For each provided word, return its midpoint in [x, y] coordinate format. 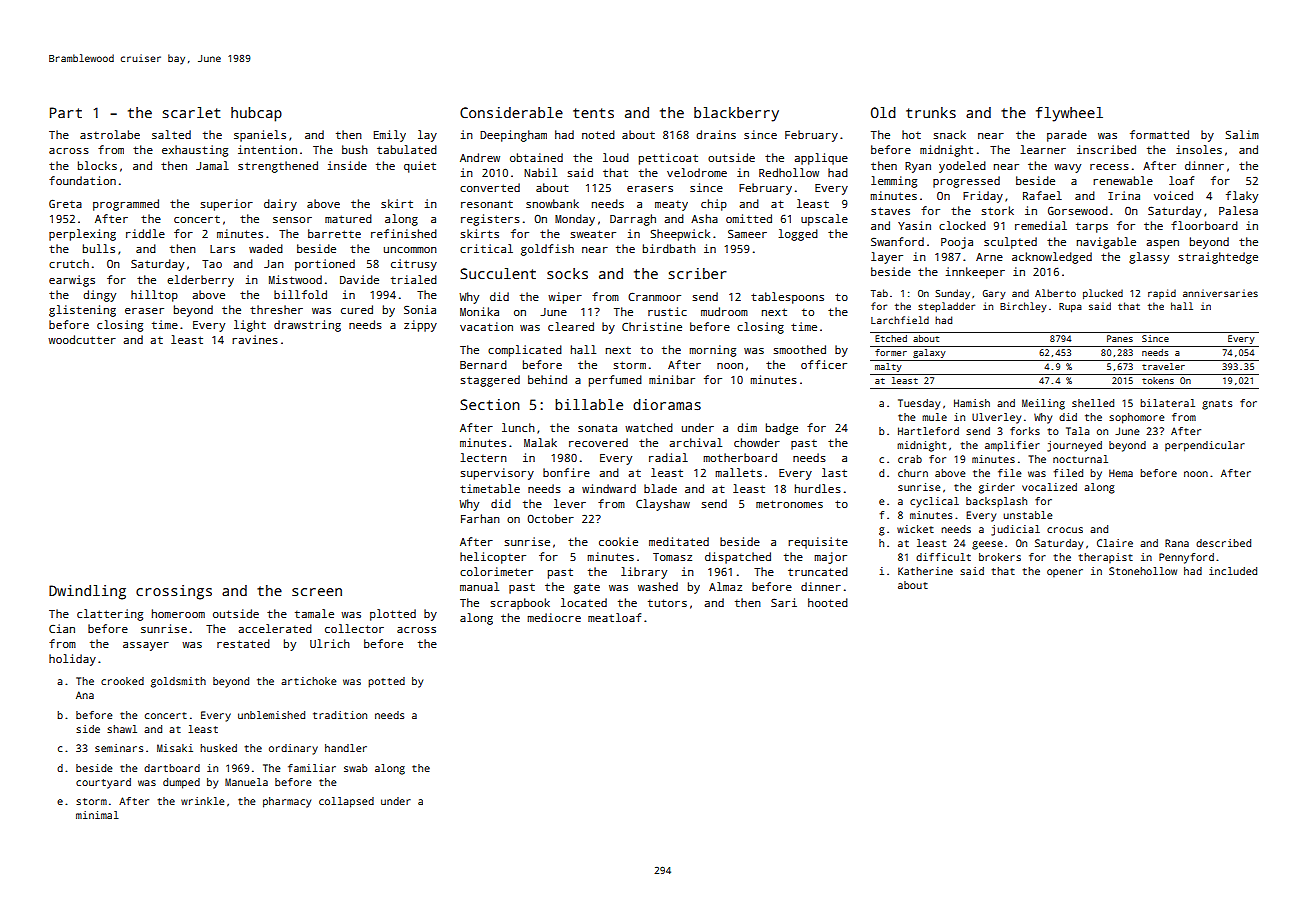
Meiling [1043, 404]
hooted [828, 602]
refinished [404, 233]
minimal [97, 815]
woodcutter [82, 339]
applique [821, 159]
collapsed [346, 802]
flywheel [1069, 114]
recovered [598, 442]
